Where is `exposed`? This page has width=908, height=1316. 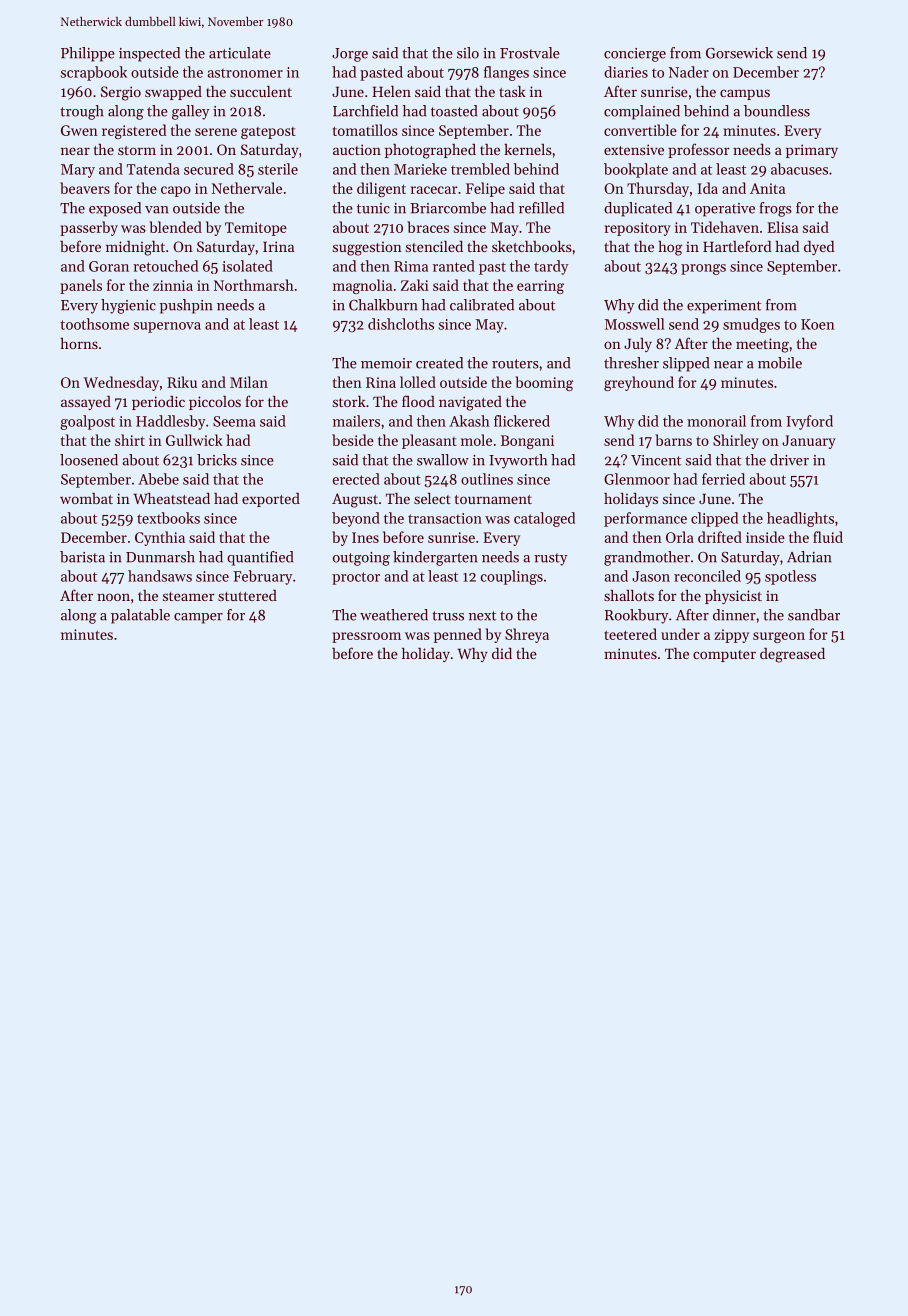 exposed is located at coordinates (115, 209).
